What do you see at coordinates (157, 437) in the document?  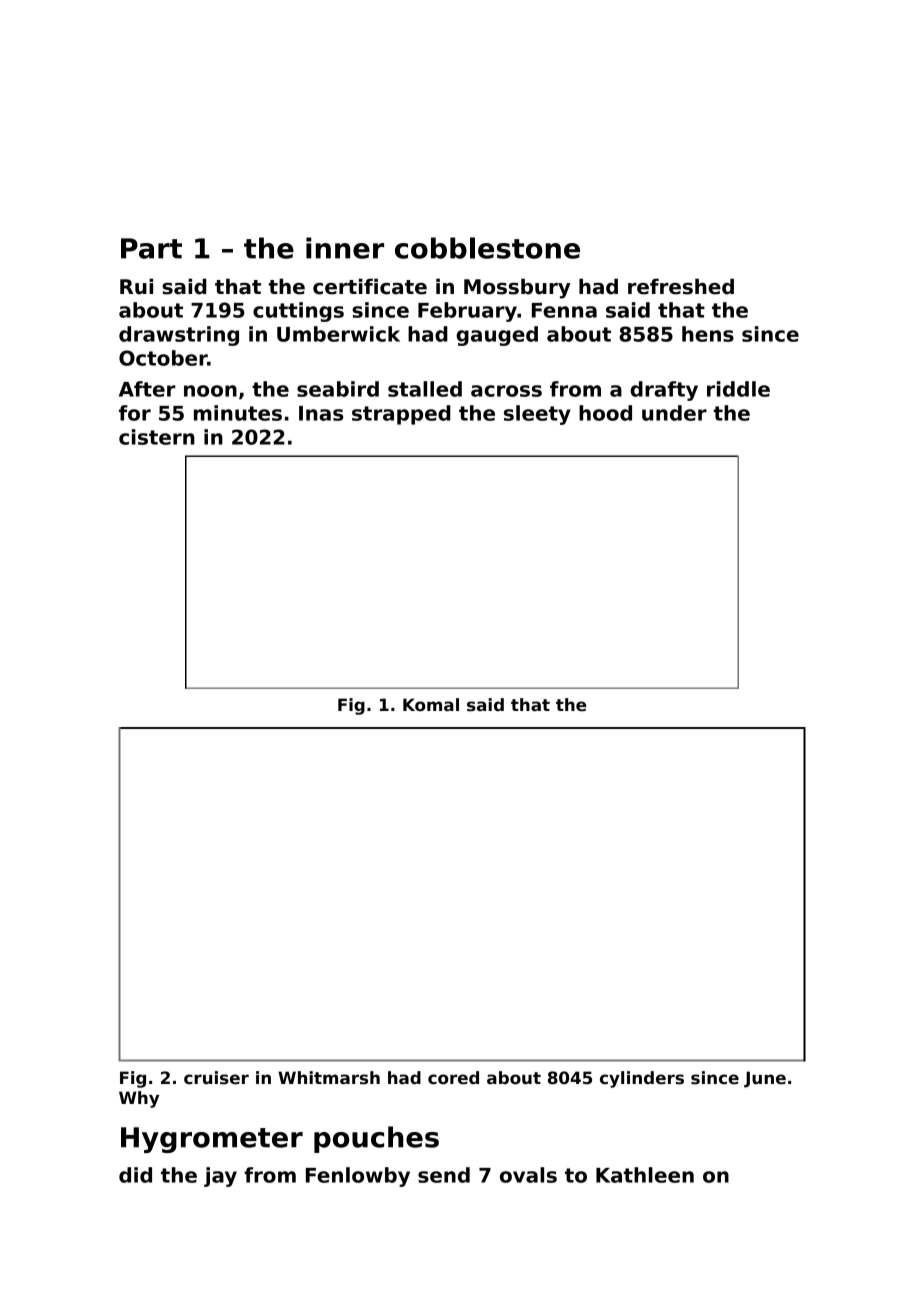 I see `cistern` at bounding box center [157, 437].
